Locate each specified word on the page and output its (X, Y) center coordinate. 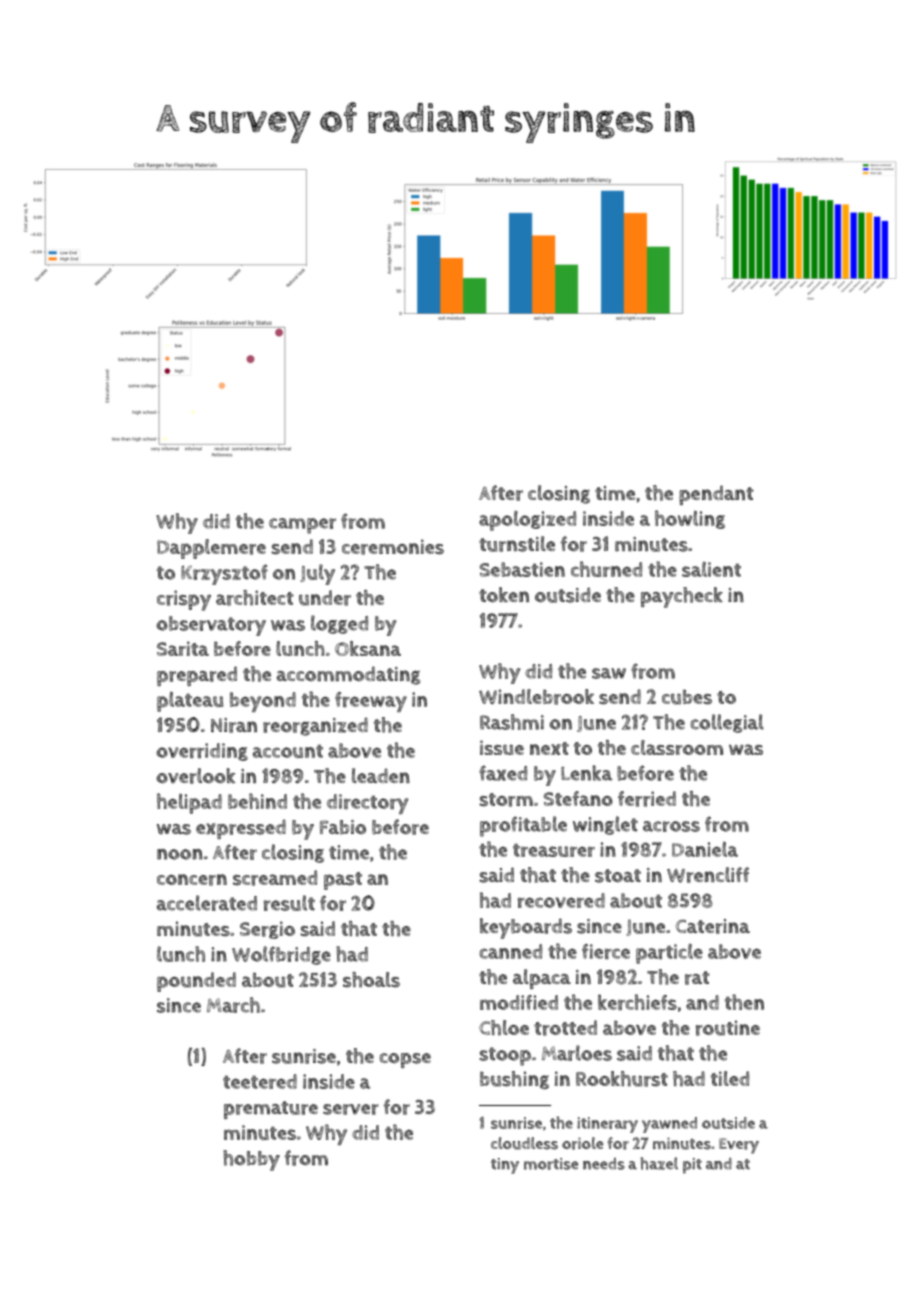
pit (692, 1166)
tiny (505, 1166)
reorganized (315, 726)
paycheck (682, 597)
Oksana (368, 648)
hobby (251, 1160)
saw (609, 673)
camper (302, 526)
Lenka (586, 773)
